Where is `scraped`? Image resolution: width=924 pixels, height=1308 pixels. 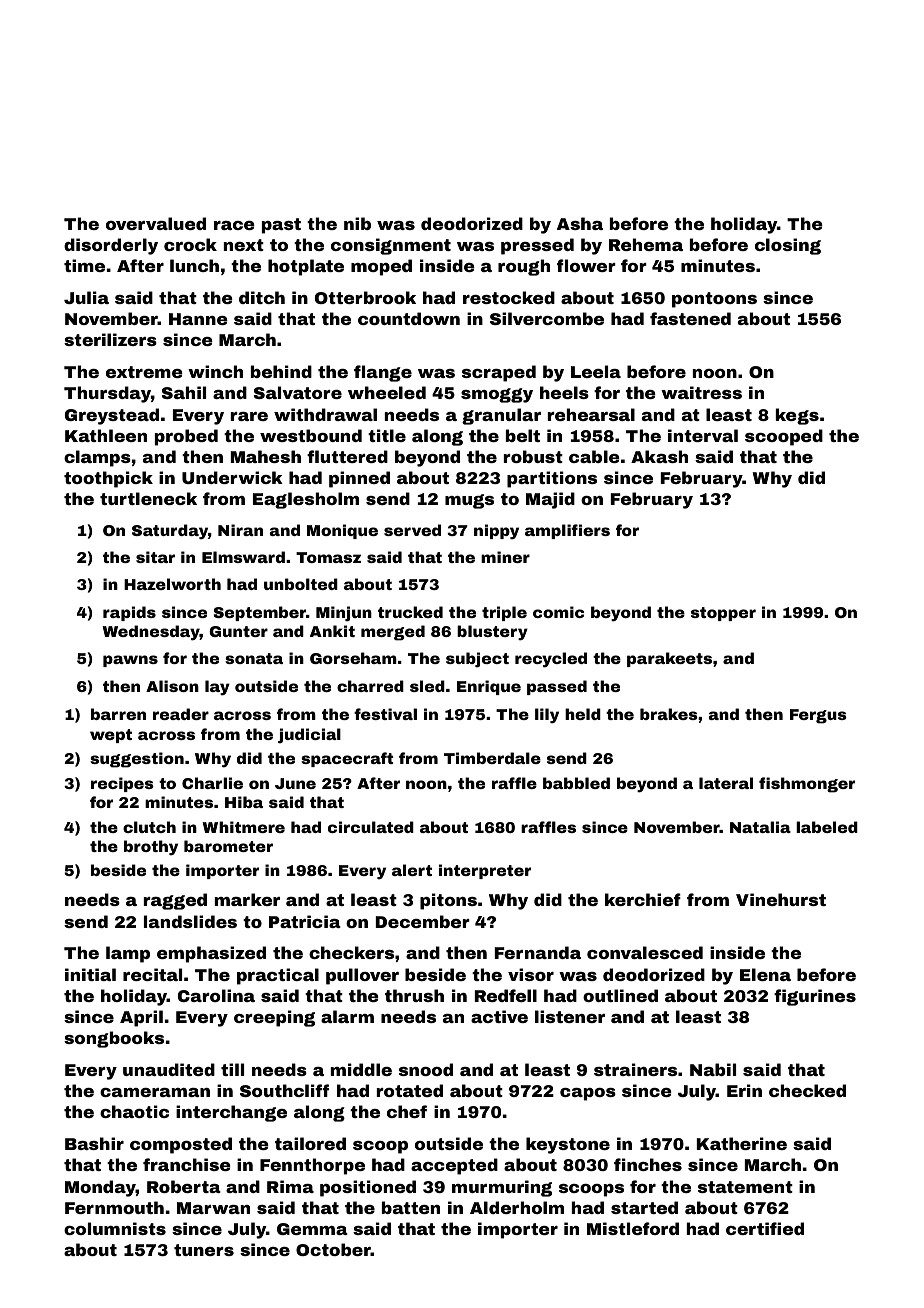
scraped is located at coordinates (499, 373).
